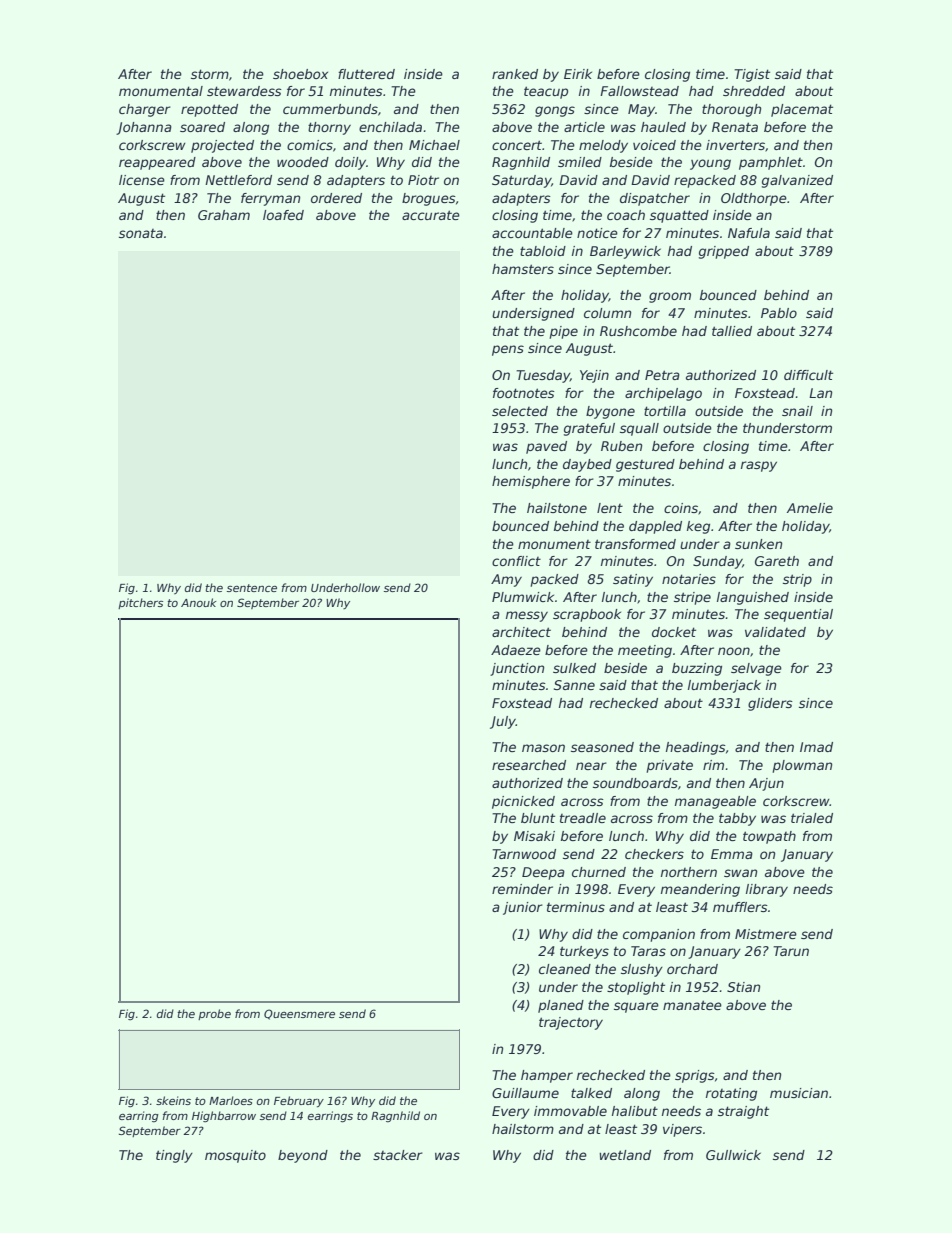  I want to click on probe, so click(214, 1014).
